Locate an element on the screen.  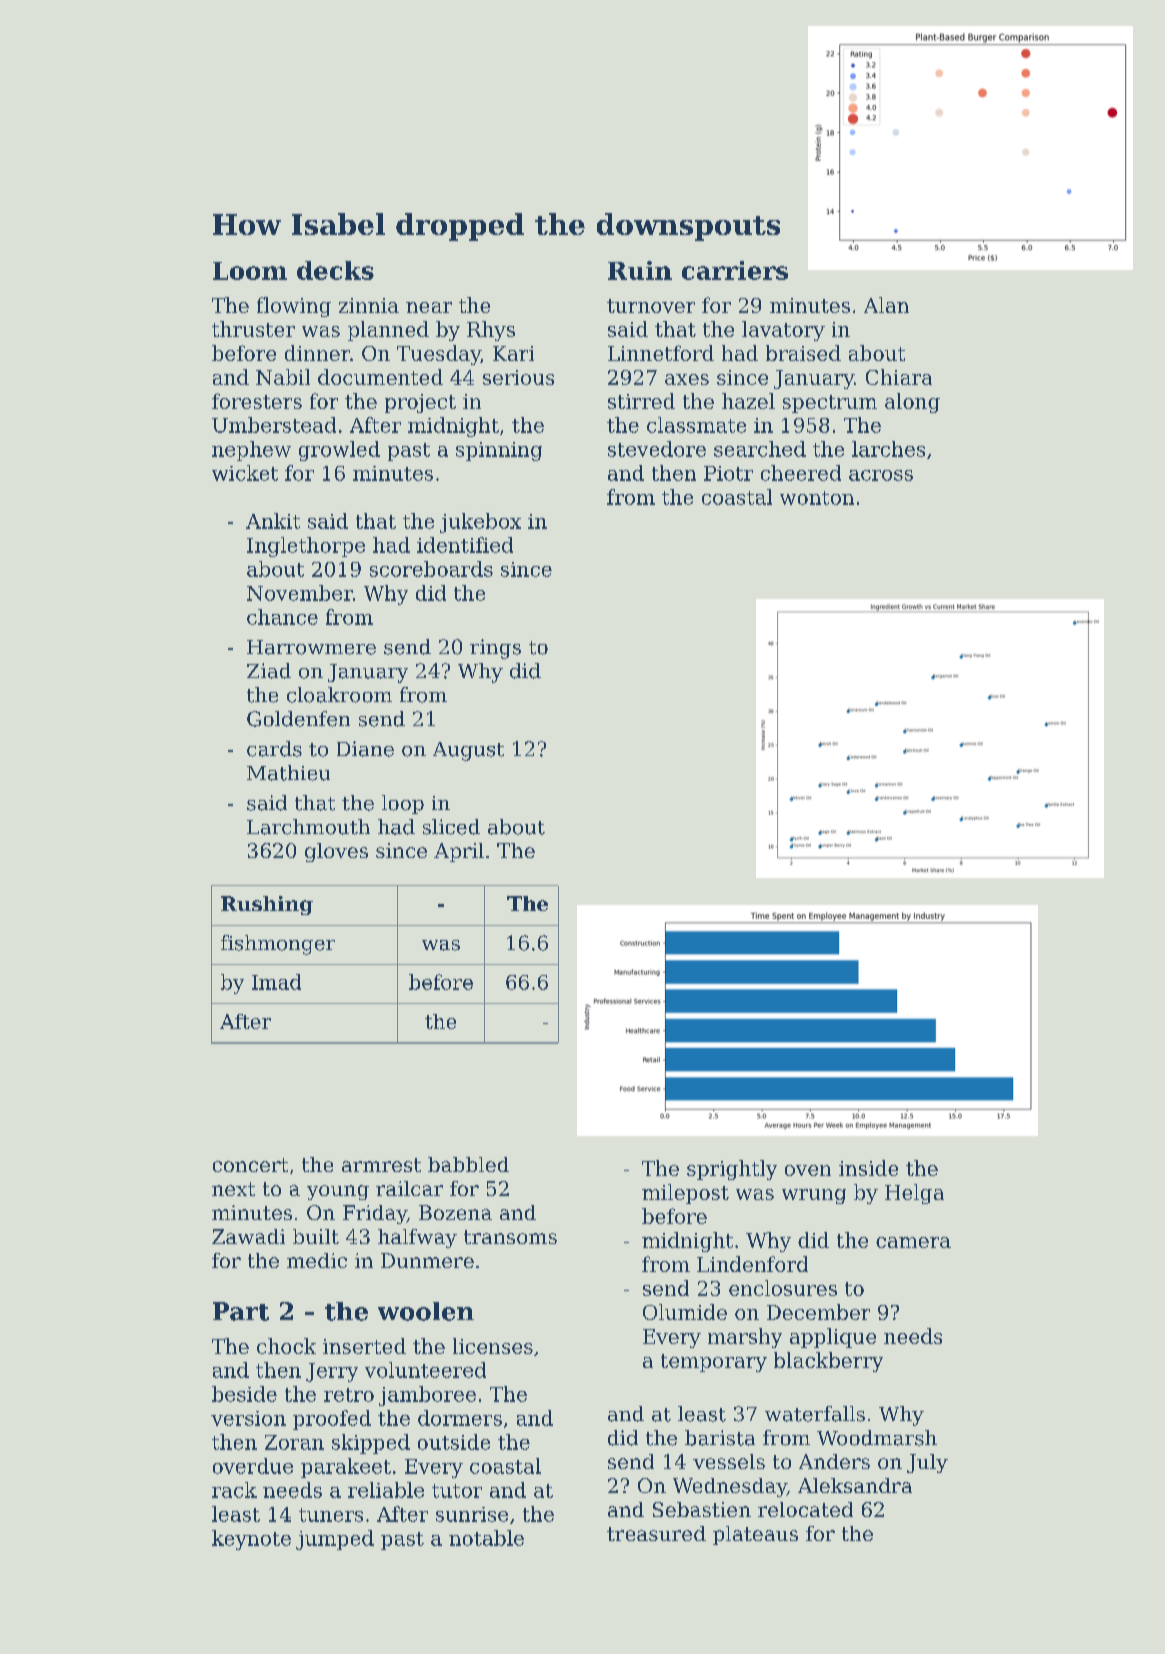
woolen is located at coordinates (426, 1311).
